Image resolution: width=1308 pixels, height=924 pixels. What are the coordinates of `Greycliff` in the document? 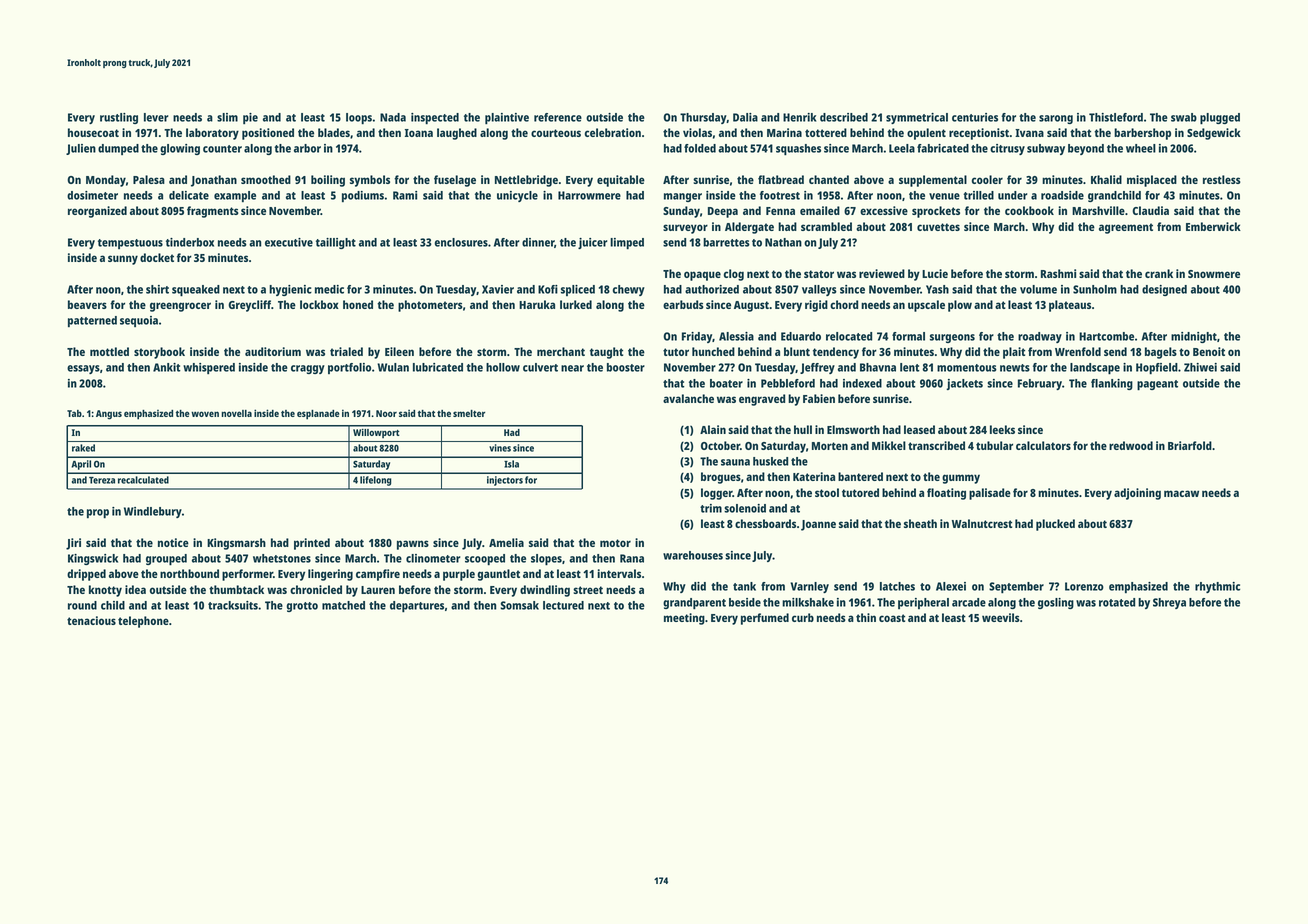 It's located at (249, 306).
